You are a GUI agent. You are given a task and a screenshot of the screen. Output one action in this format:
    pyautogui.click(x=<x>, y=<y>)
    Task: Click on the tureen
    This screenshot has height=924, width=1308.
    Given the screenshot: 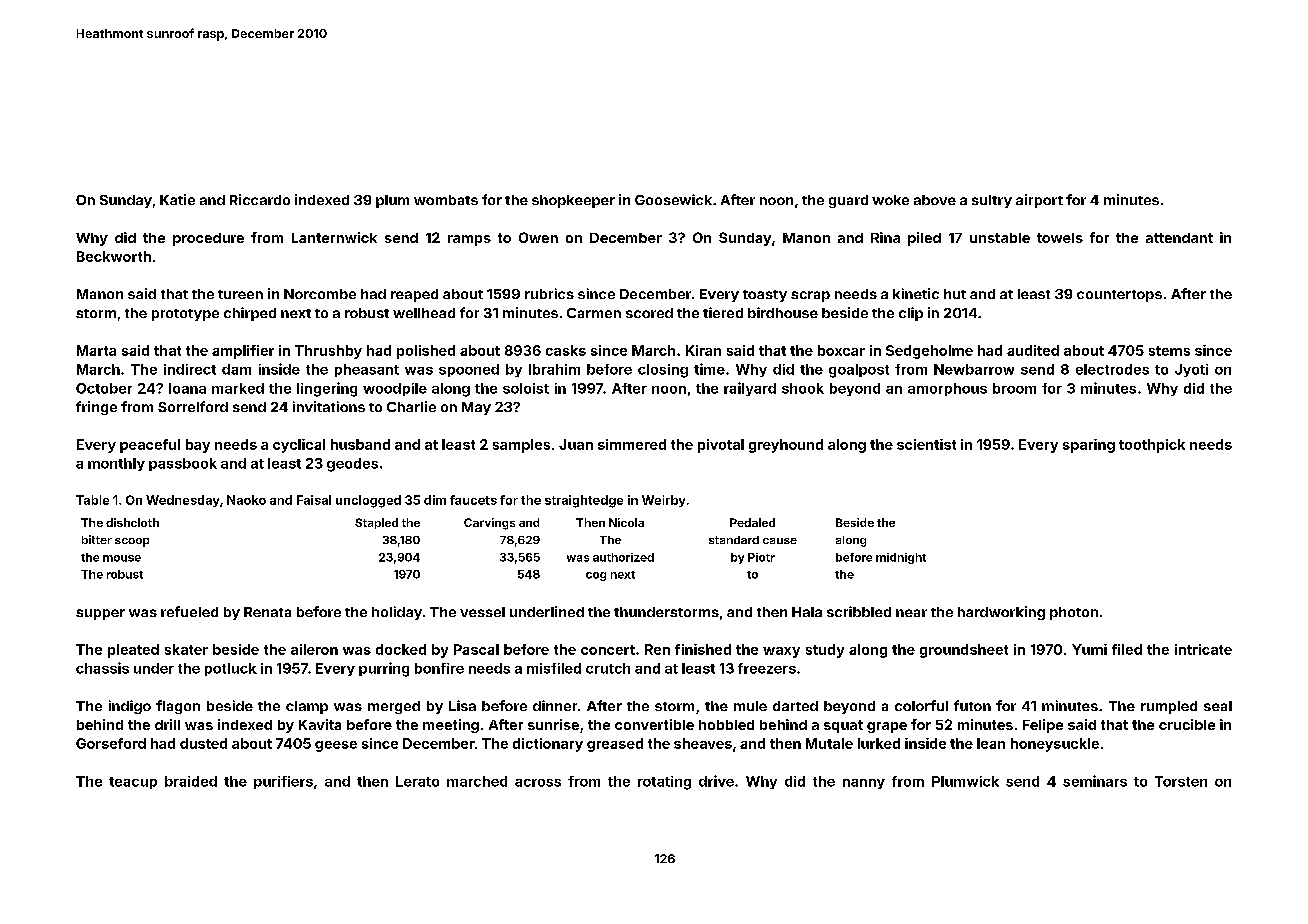 What is the action you would take?
    pyautogui.click(x=240, y=294)
